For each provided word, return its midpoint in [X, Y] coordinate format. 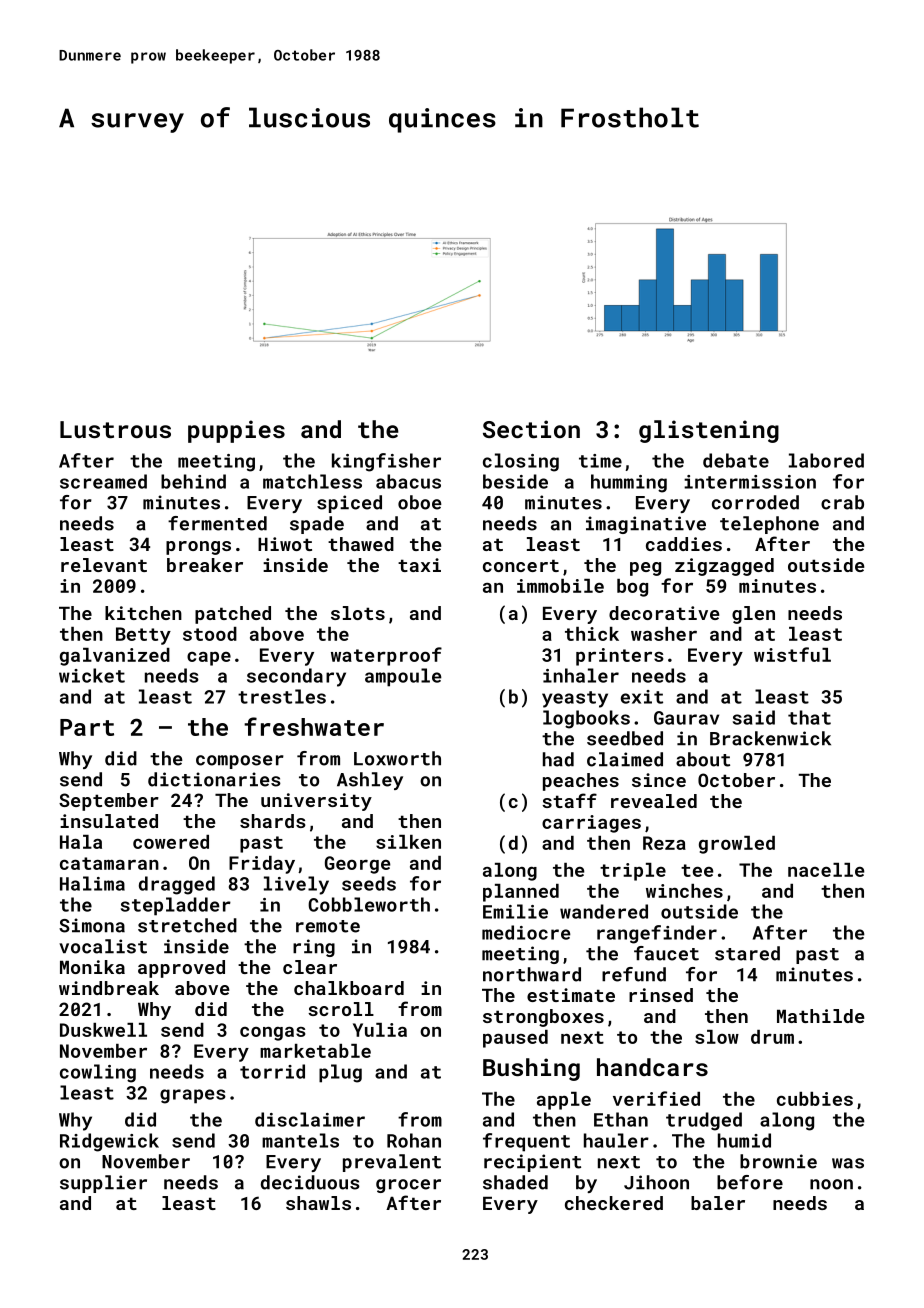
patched [233, 615]
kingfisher [386, 462]
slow [717, 1037]
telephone [769, 525]
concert [521, 565]
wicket [92, 675]
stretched [187, 925]
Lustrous [115, 429]
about [703, 759]
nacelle [826, 870]
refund [634, 974]
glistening [709, 431]
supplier [103, 1184]
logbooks [586, 719]
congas [273, 1034]
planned [521, 893]
